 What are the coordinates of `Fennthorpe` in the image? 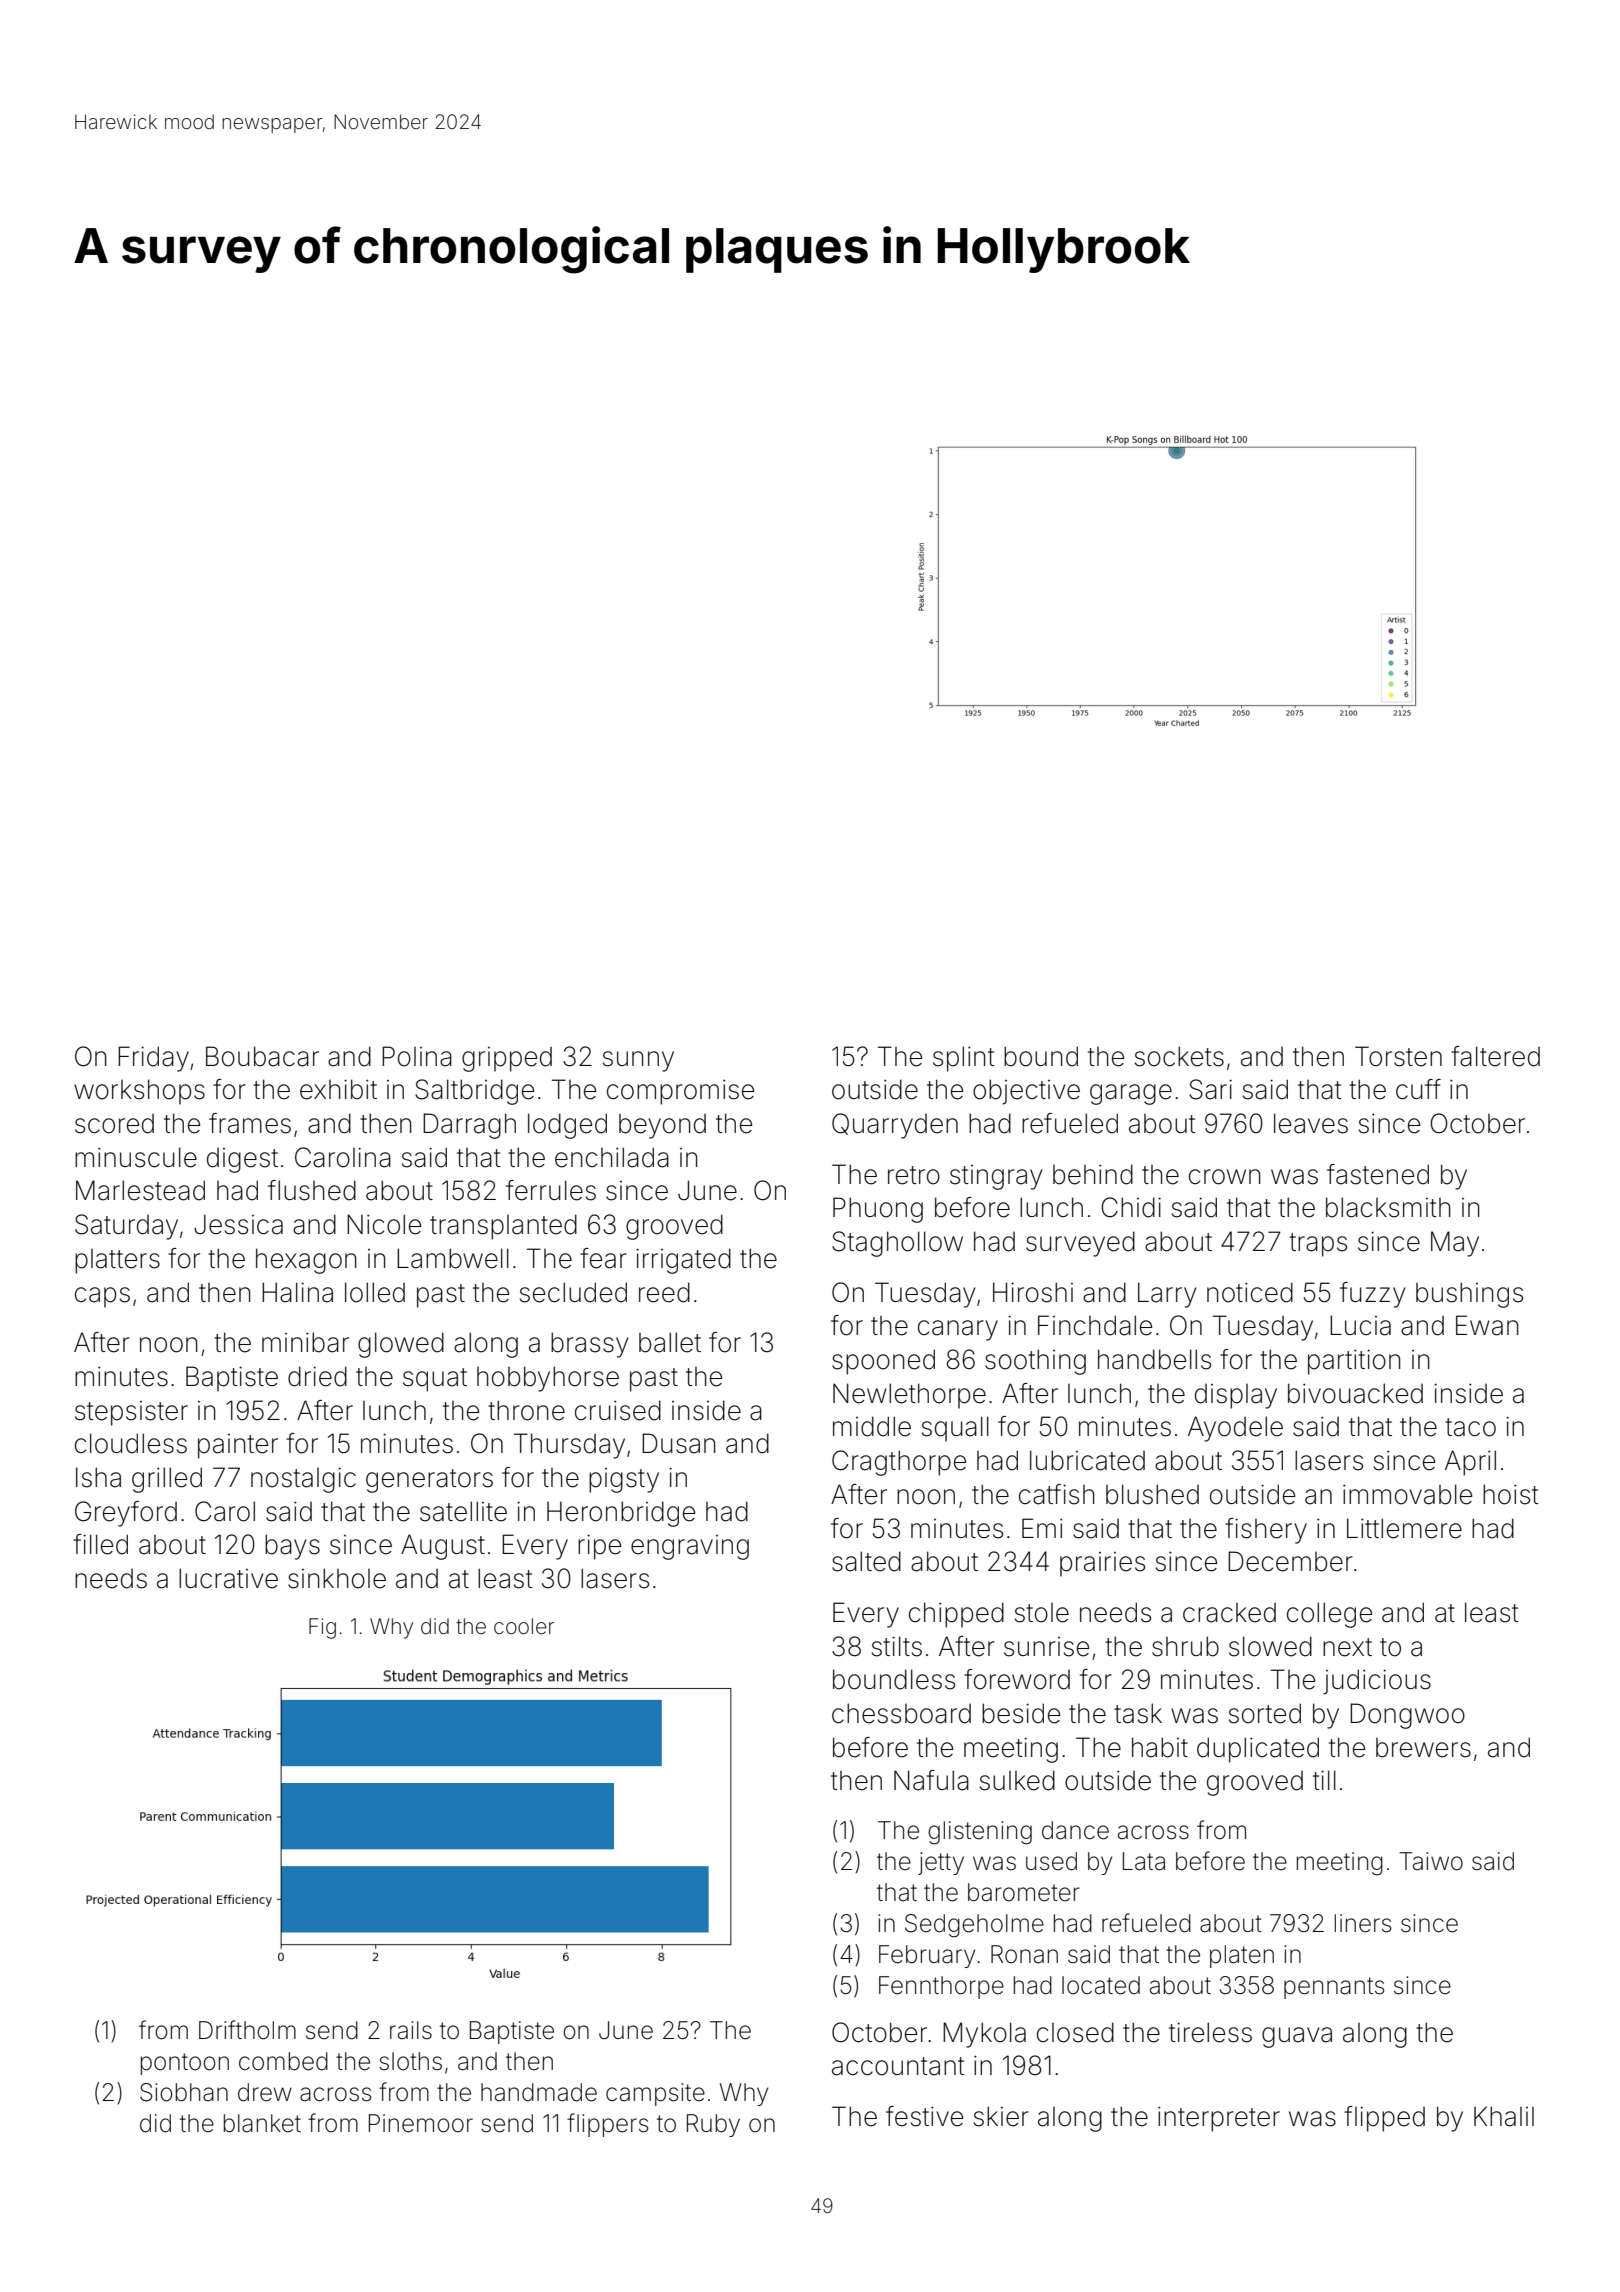 It's located at (941, 1987).
